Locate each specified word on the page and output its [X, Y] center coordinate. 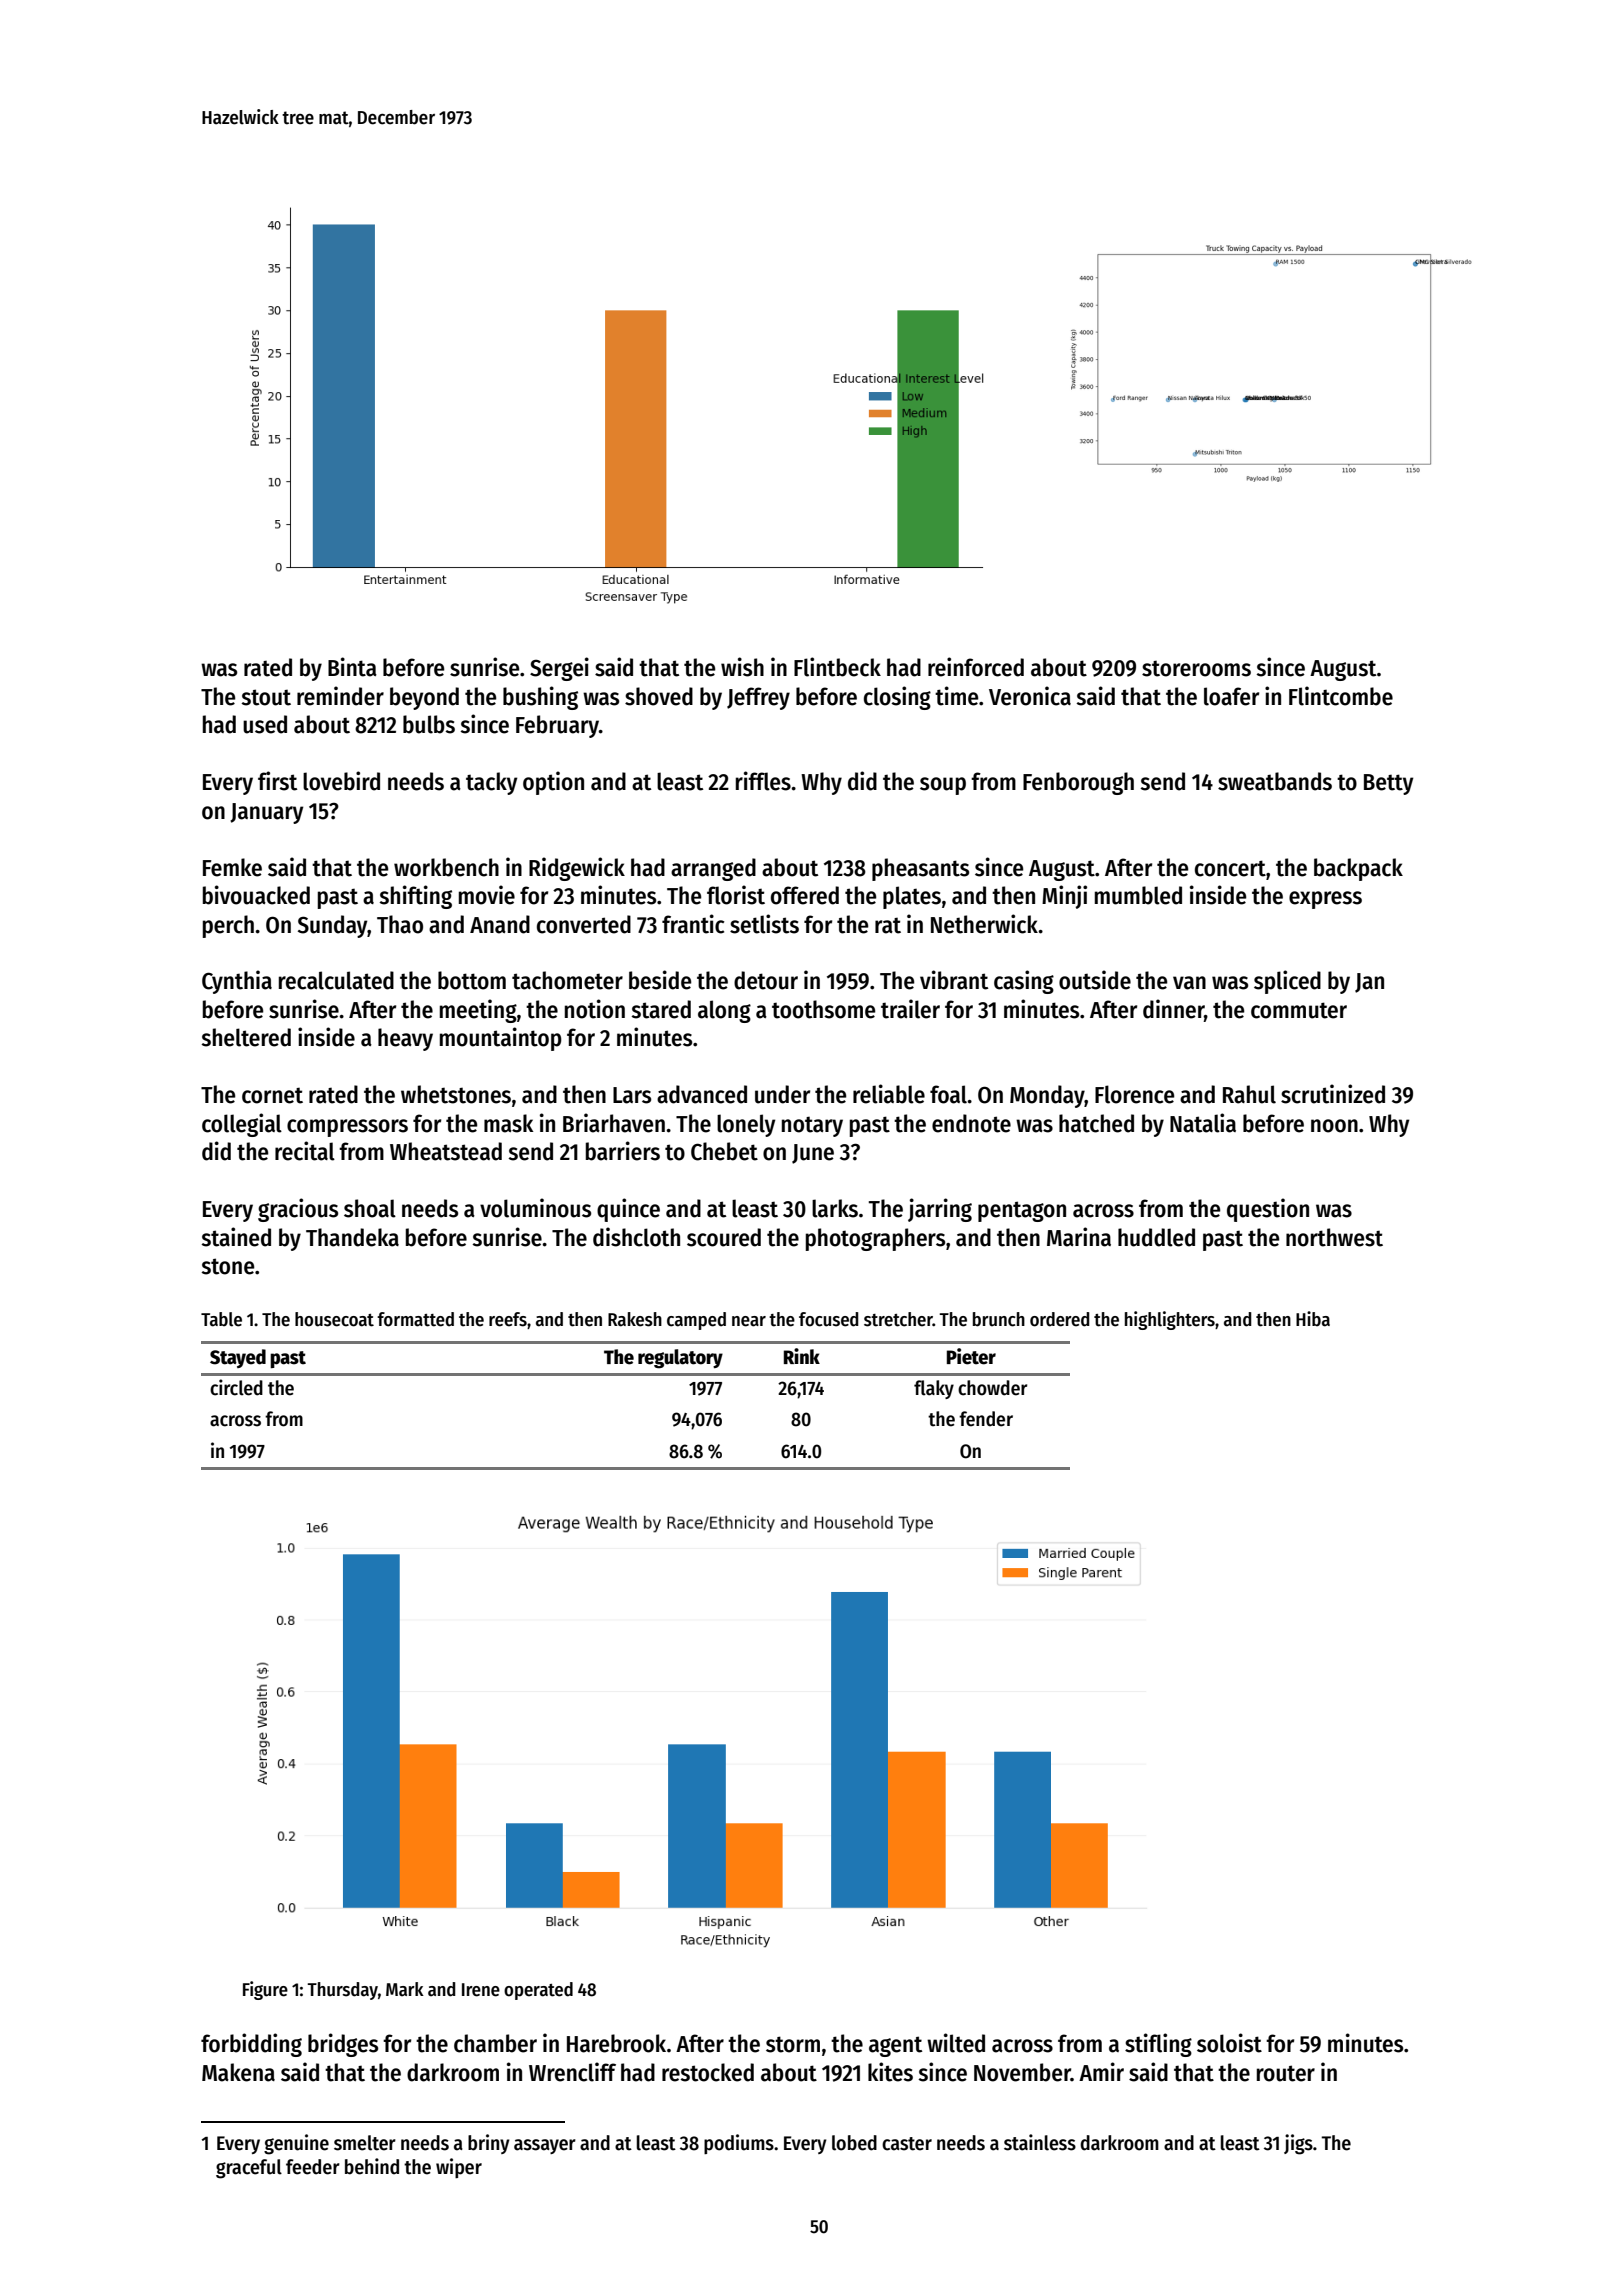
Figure [265, 1990]
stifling [1158, 2045]
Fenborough [1078, 783]
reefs [508, 1319]
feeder [313, 2167]
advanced [702, 1094]
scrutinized [1333, 1094]
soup [943, 786]
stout [266, 697]
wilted [956, 2043]
